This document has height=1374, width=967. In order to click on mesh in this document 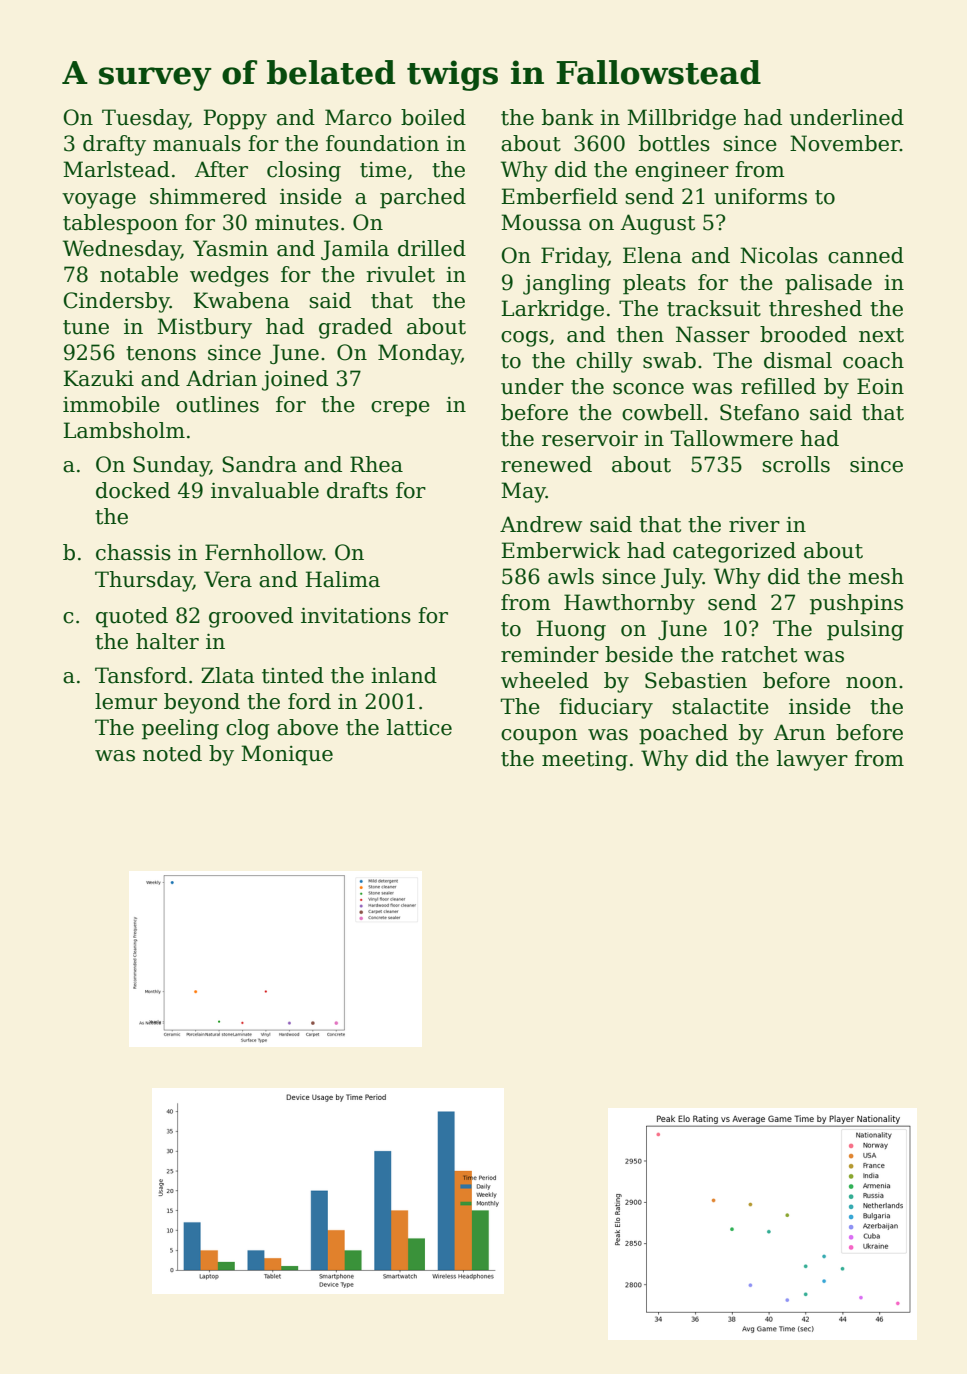, I will do `click(876, 576)`.
